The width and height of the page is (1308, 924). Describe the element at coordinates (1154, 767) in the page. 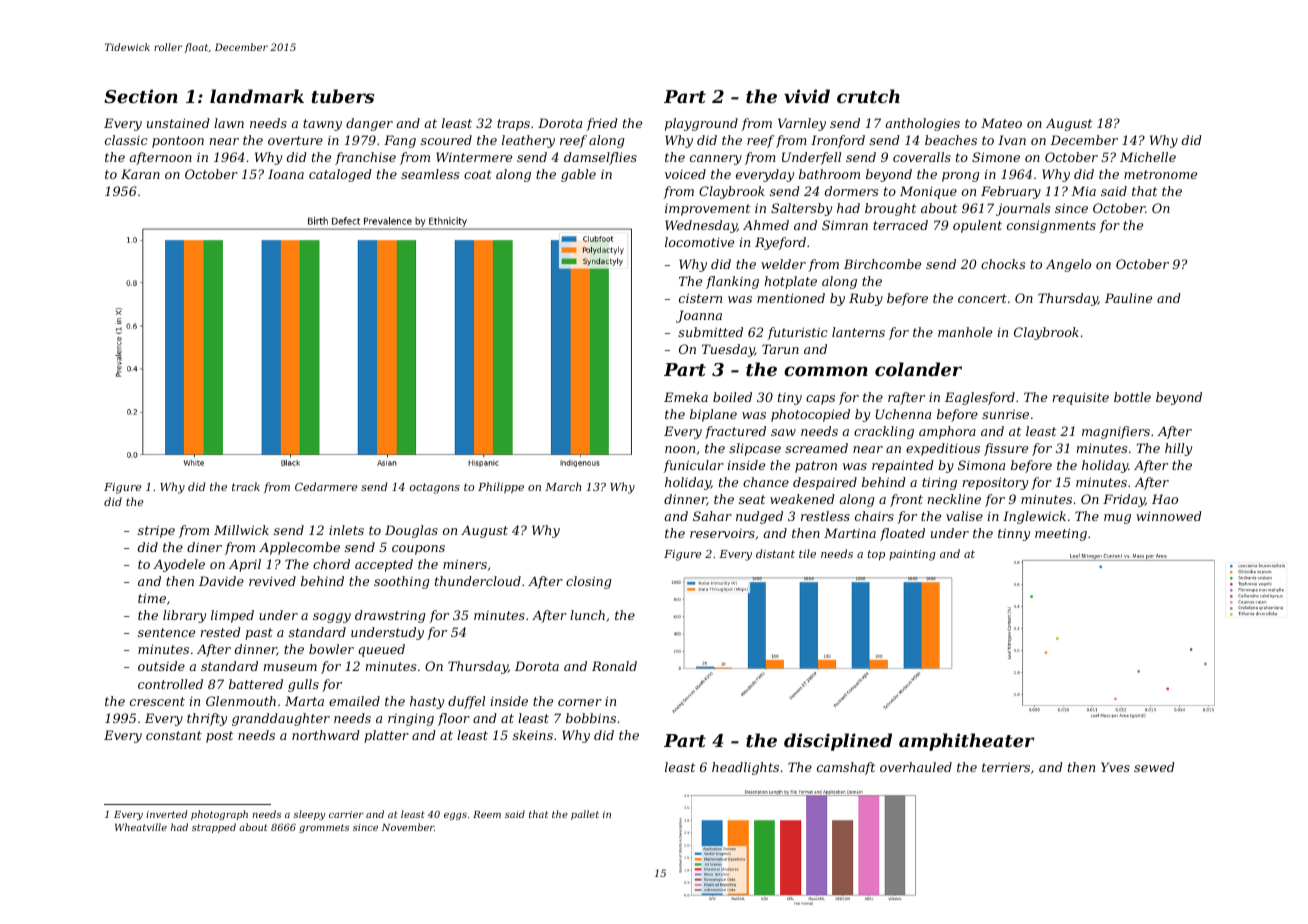

I see `sewed` at that location.
